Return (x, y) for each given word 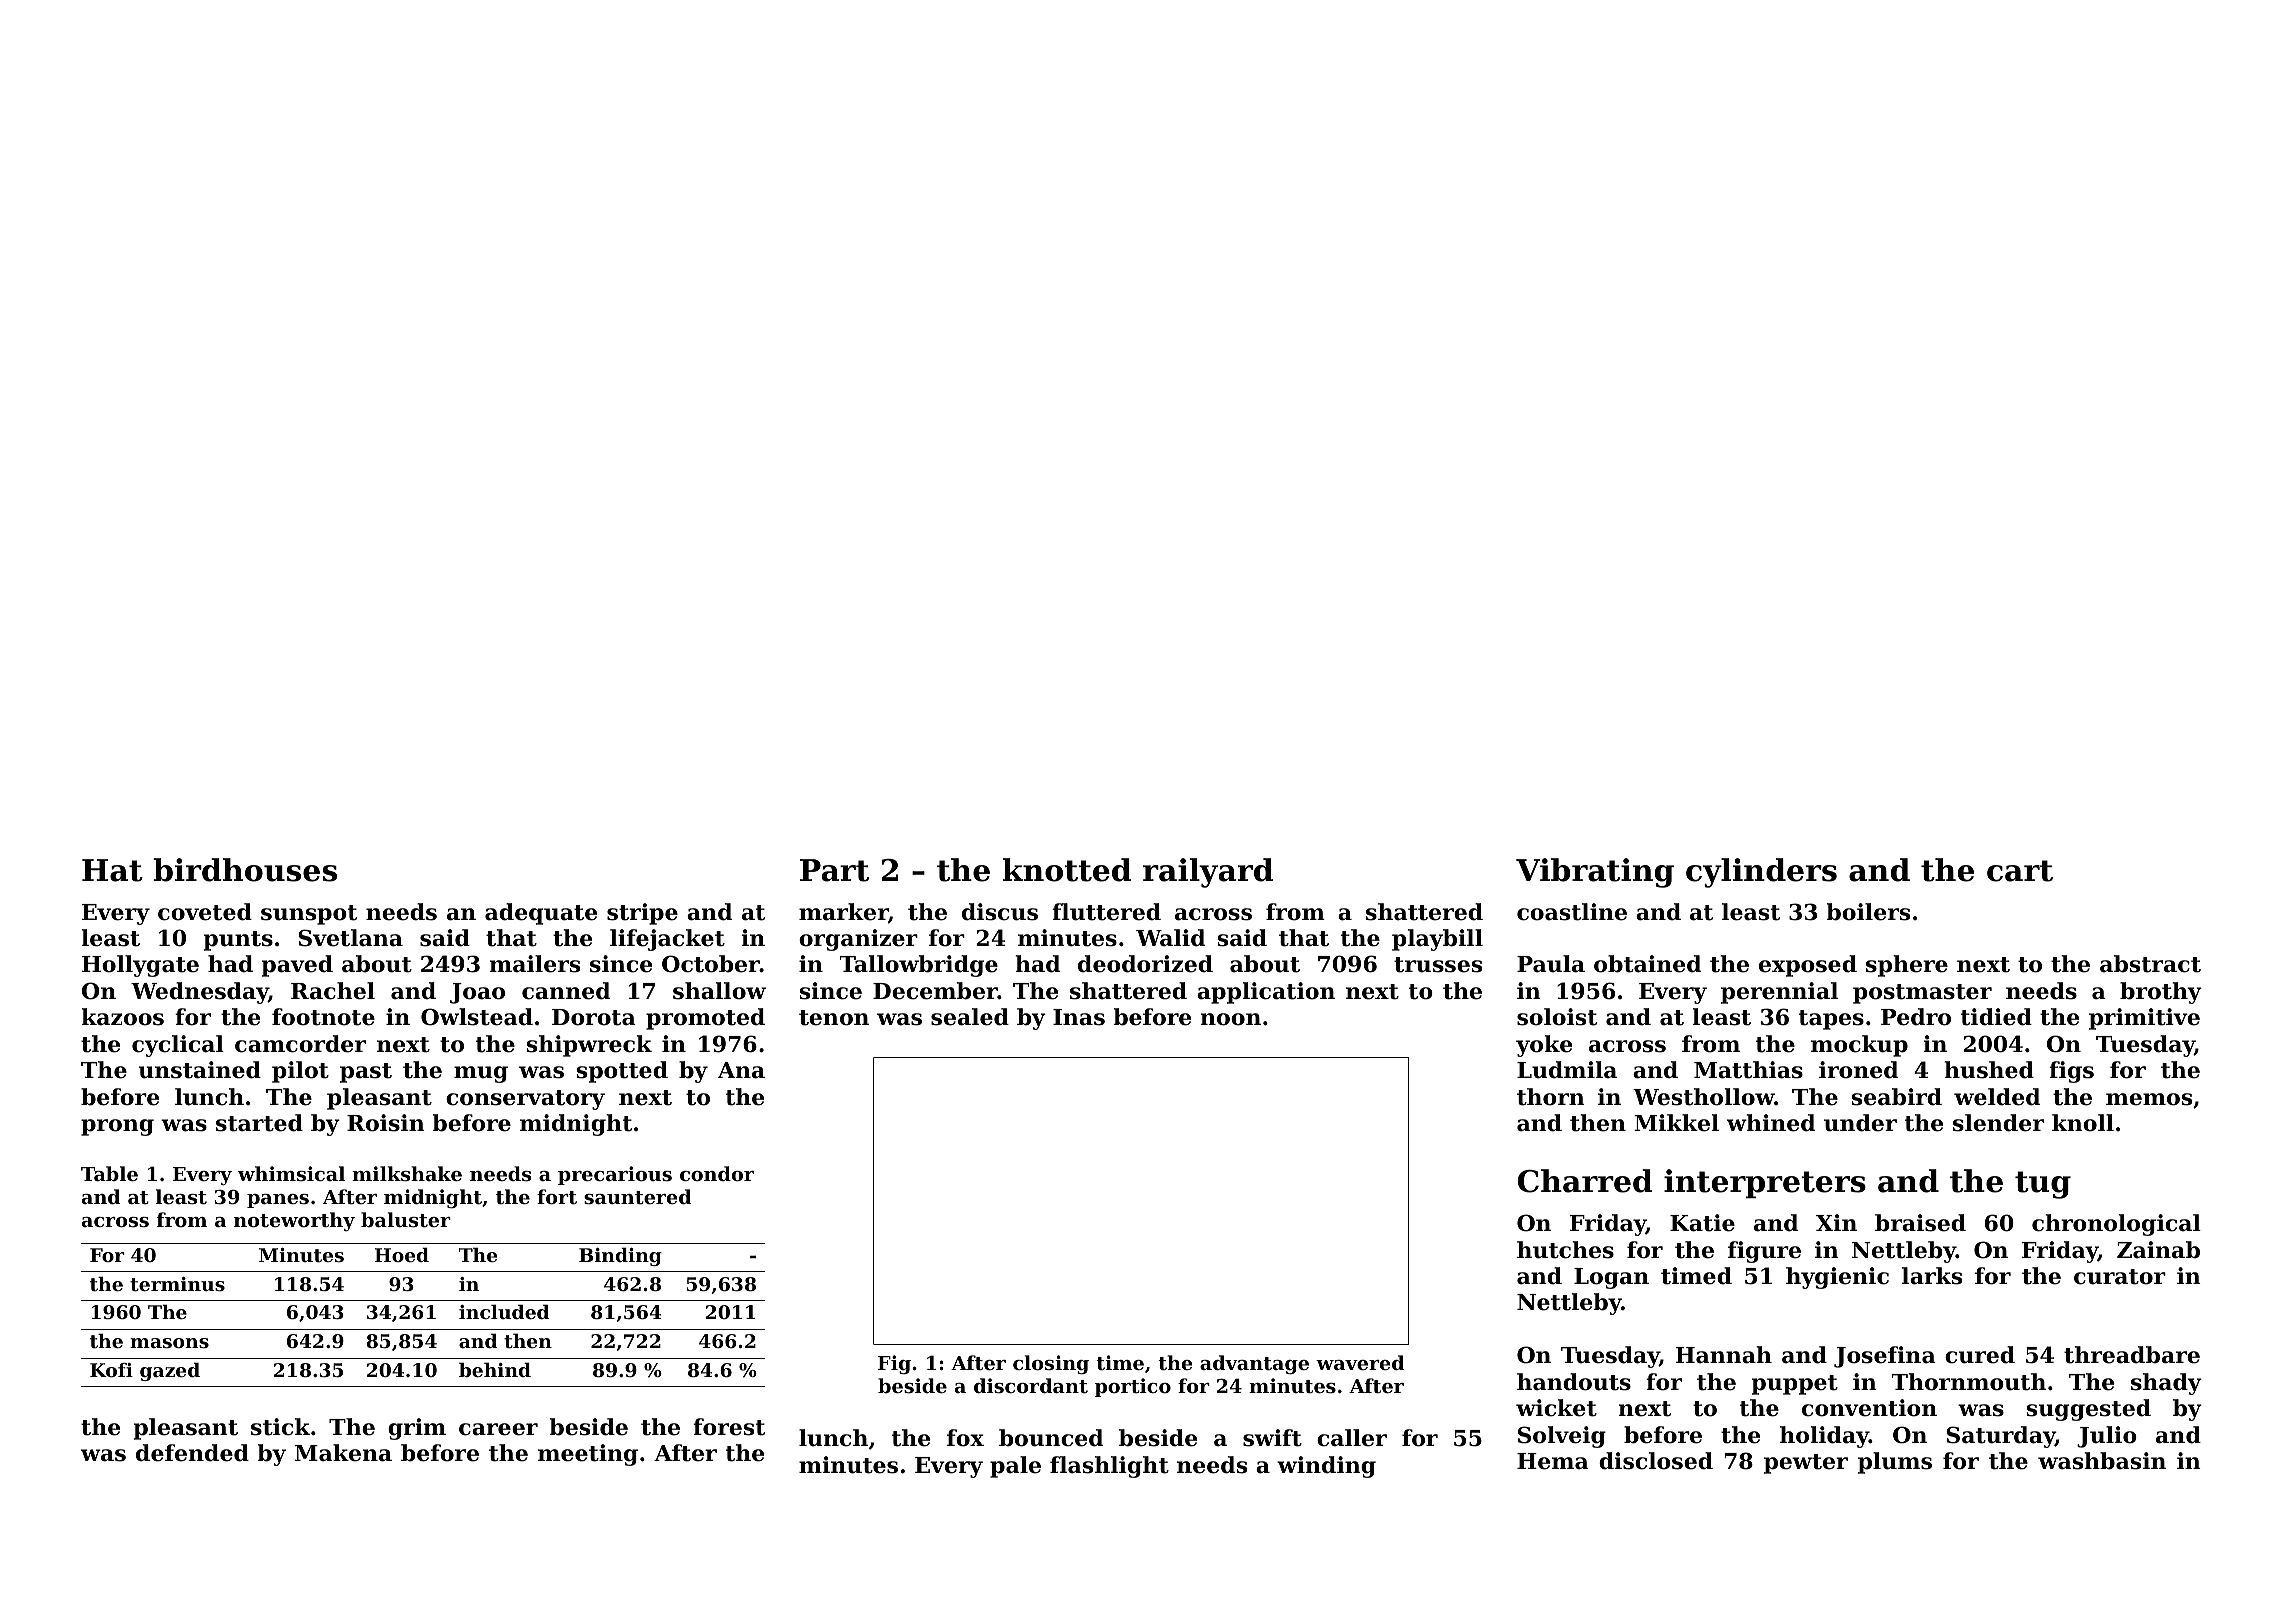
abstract (2150, 964)
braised (1920, 1223)
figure (1764, 1252)
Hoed (402, 1254)
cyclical (178, 1046)
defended (192, 1453)
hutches (1565, 1250)
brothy (2161, 993)
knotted (1067, 870)
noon (1230, 1019)
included (504, 1311)
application (1266, 993)
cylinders (1761, 873)
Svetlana (350, 938)
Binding (620, 1256)
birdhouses (245, 870)
